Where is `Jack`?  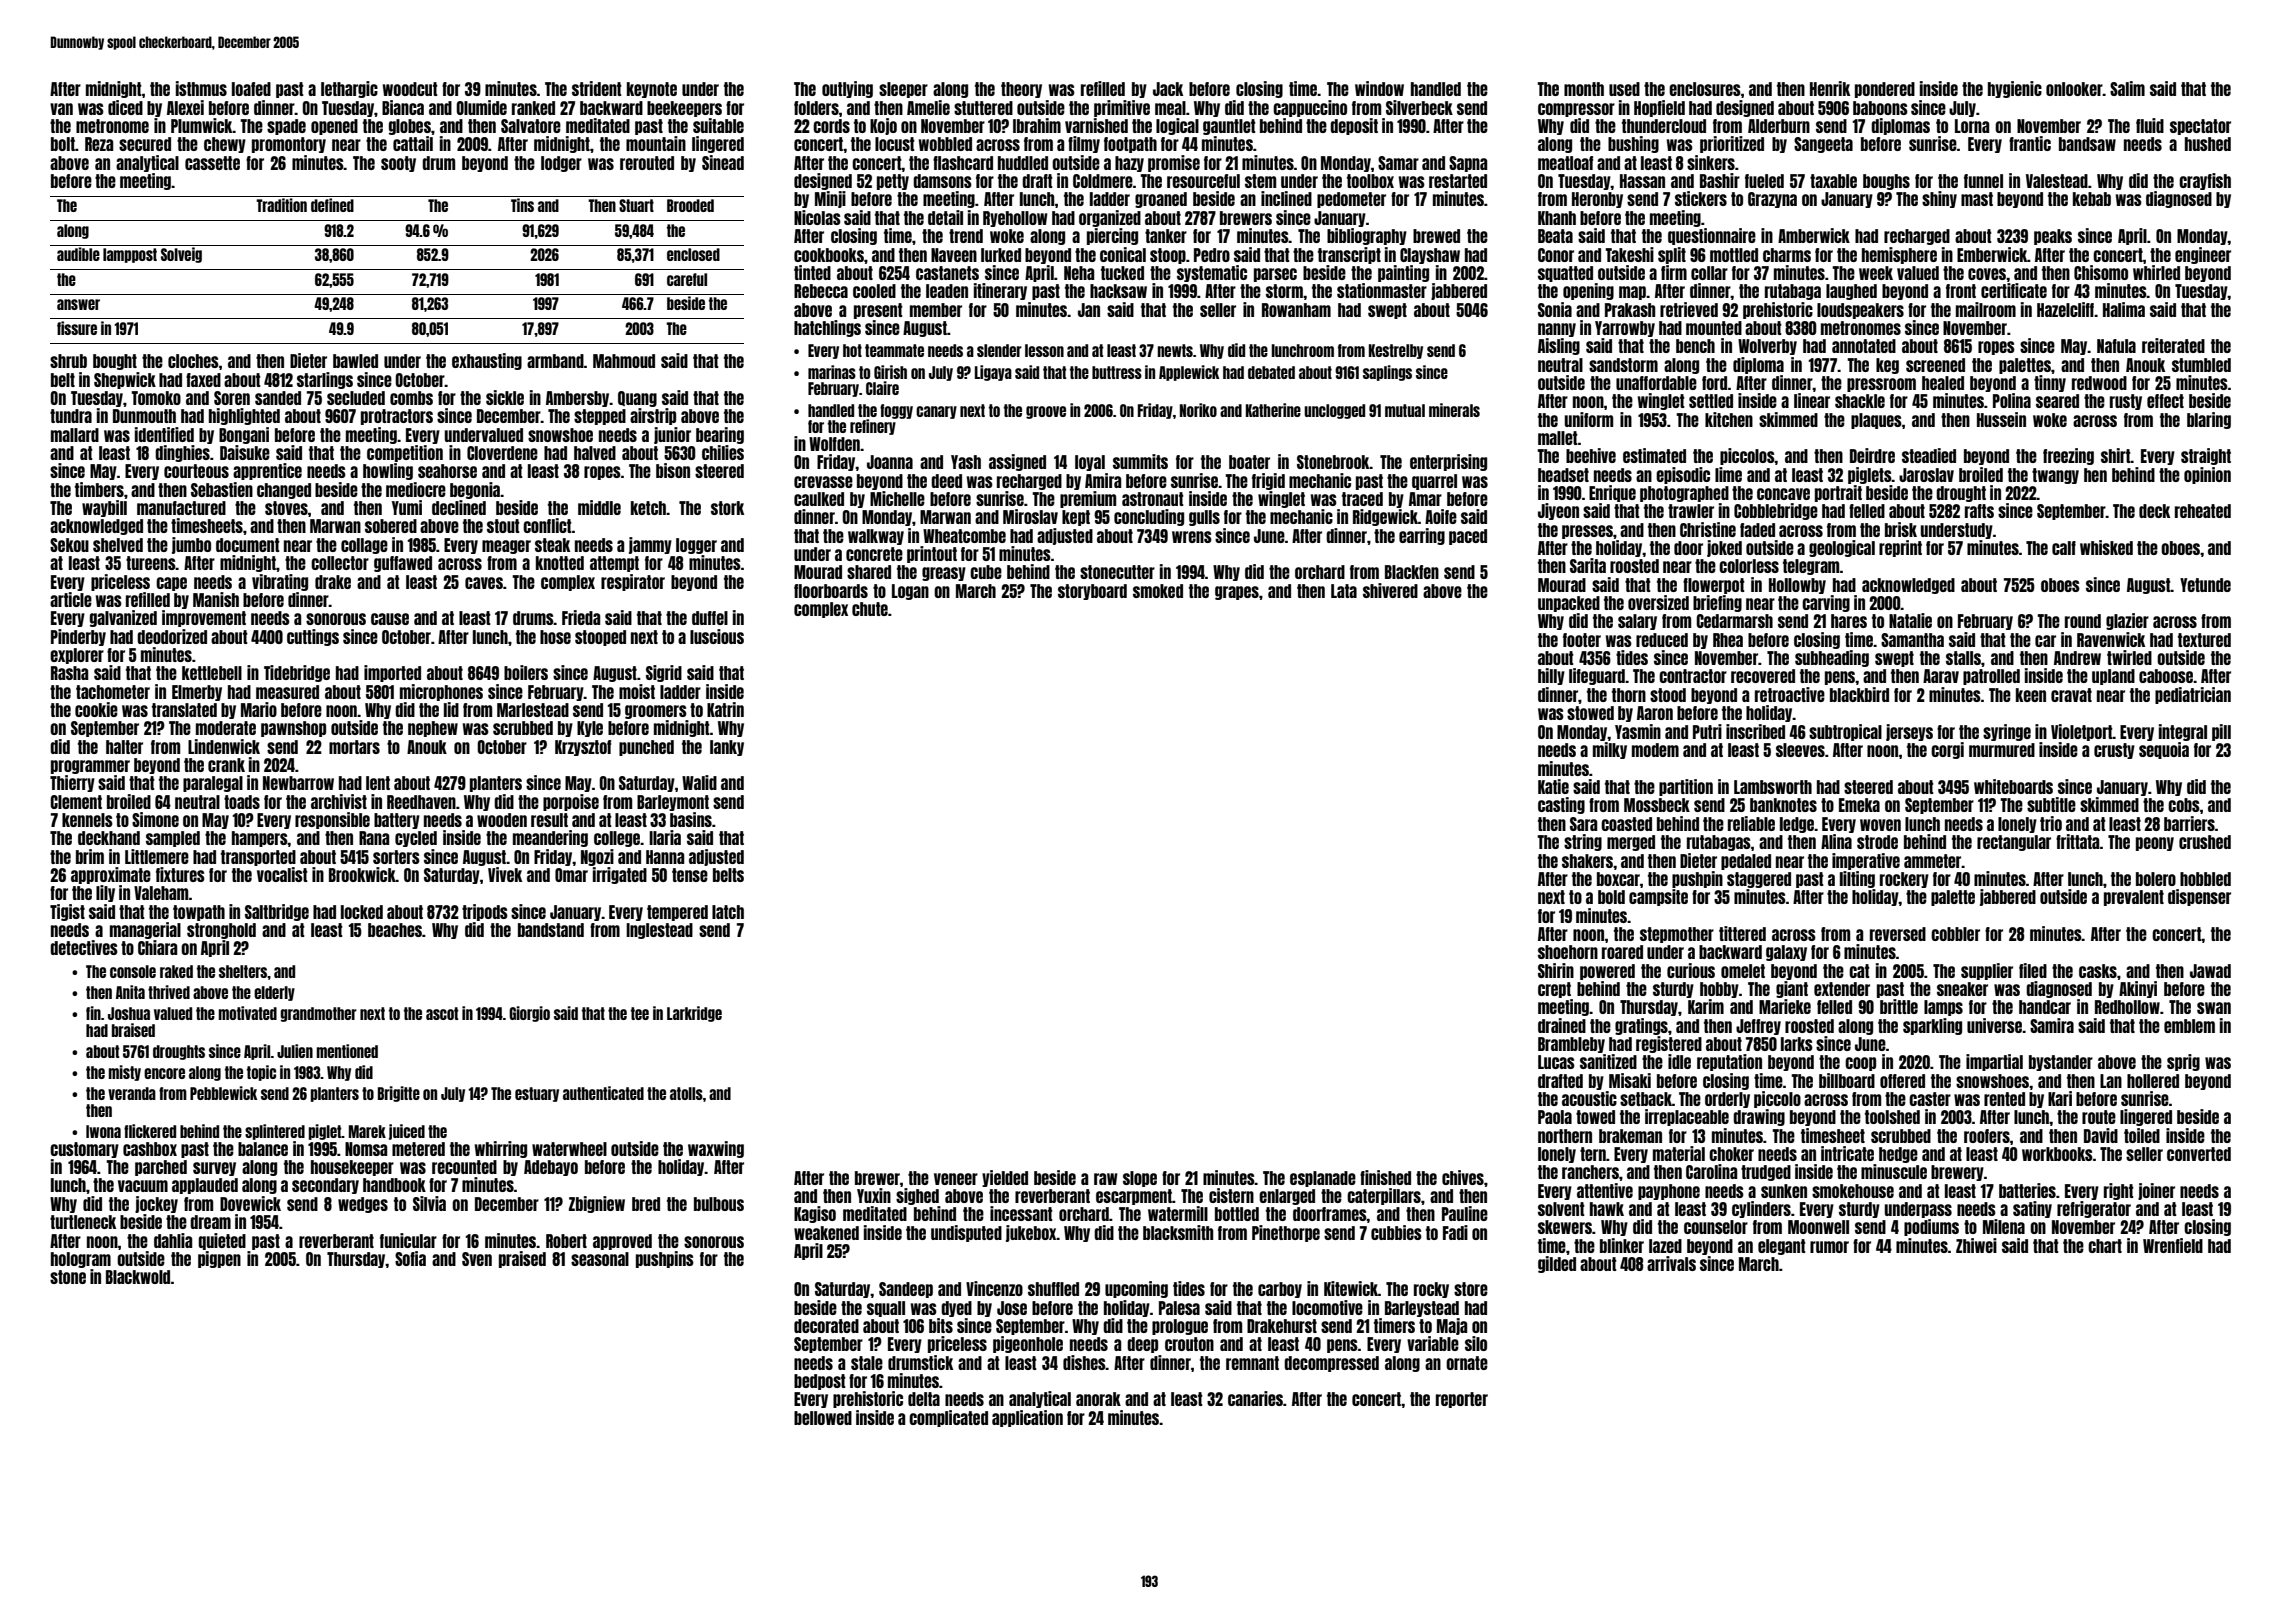 Jack is located at coordinates (1168, 89).
